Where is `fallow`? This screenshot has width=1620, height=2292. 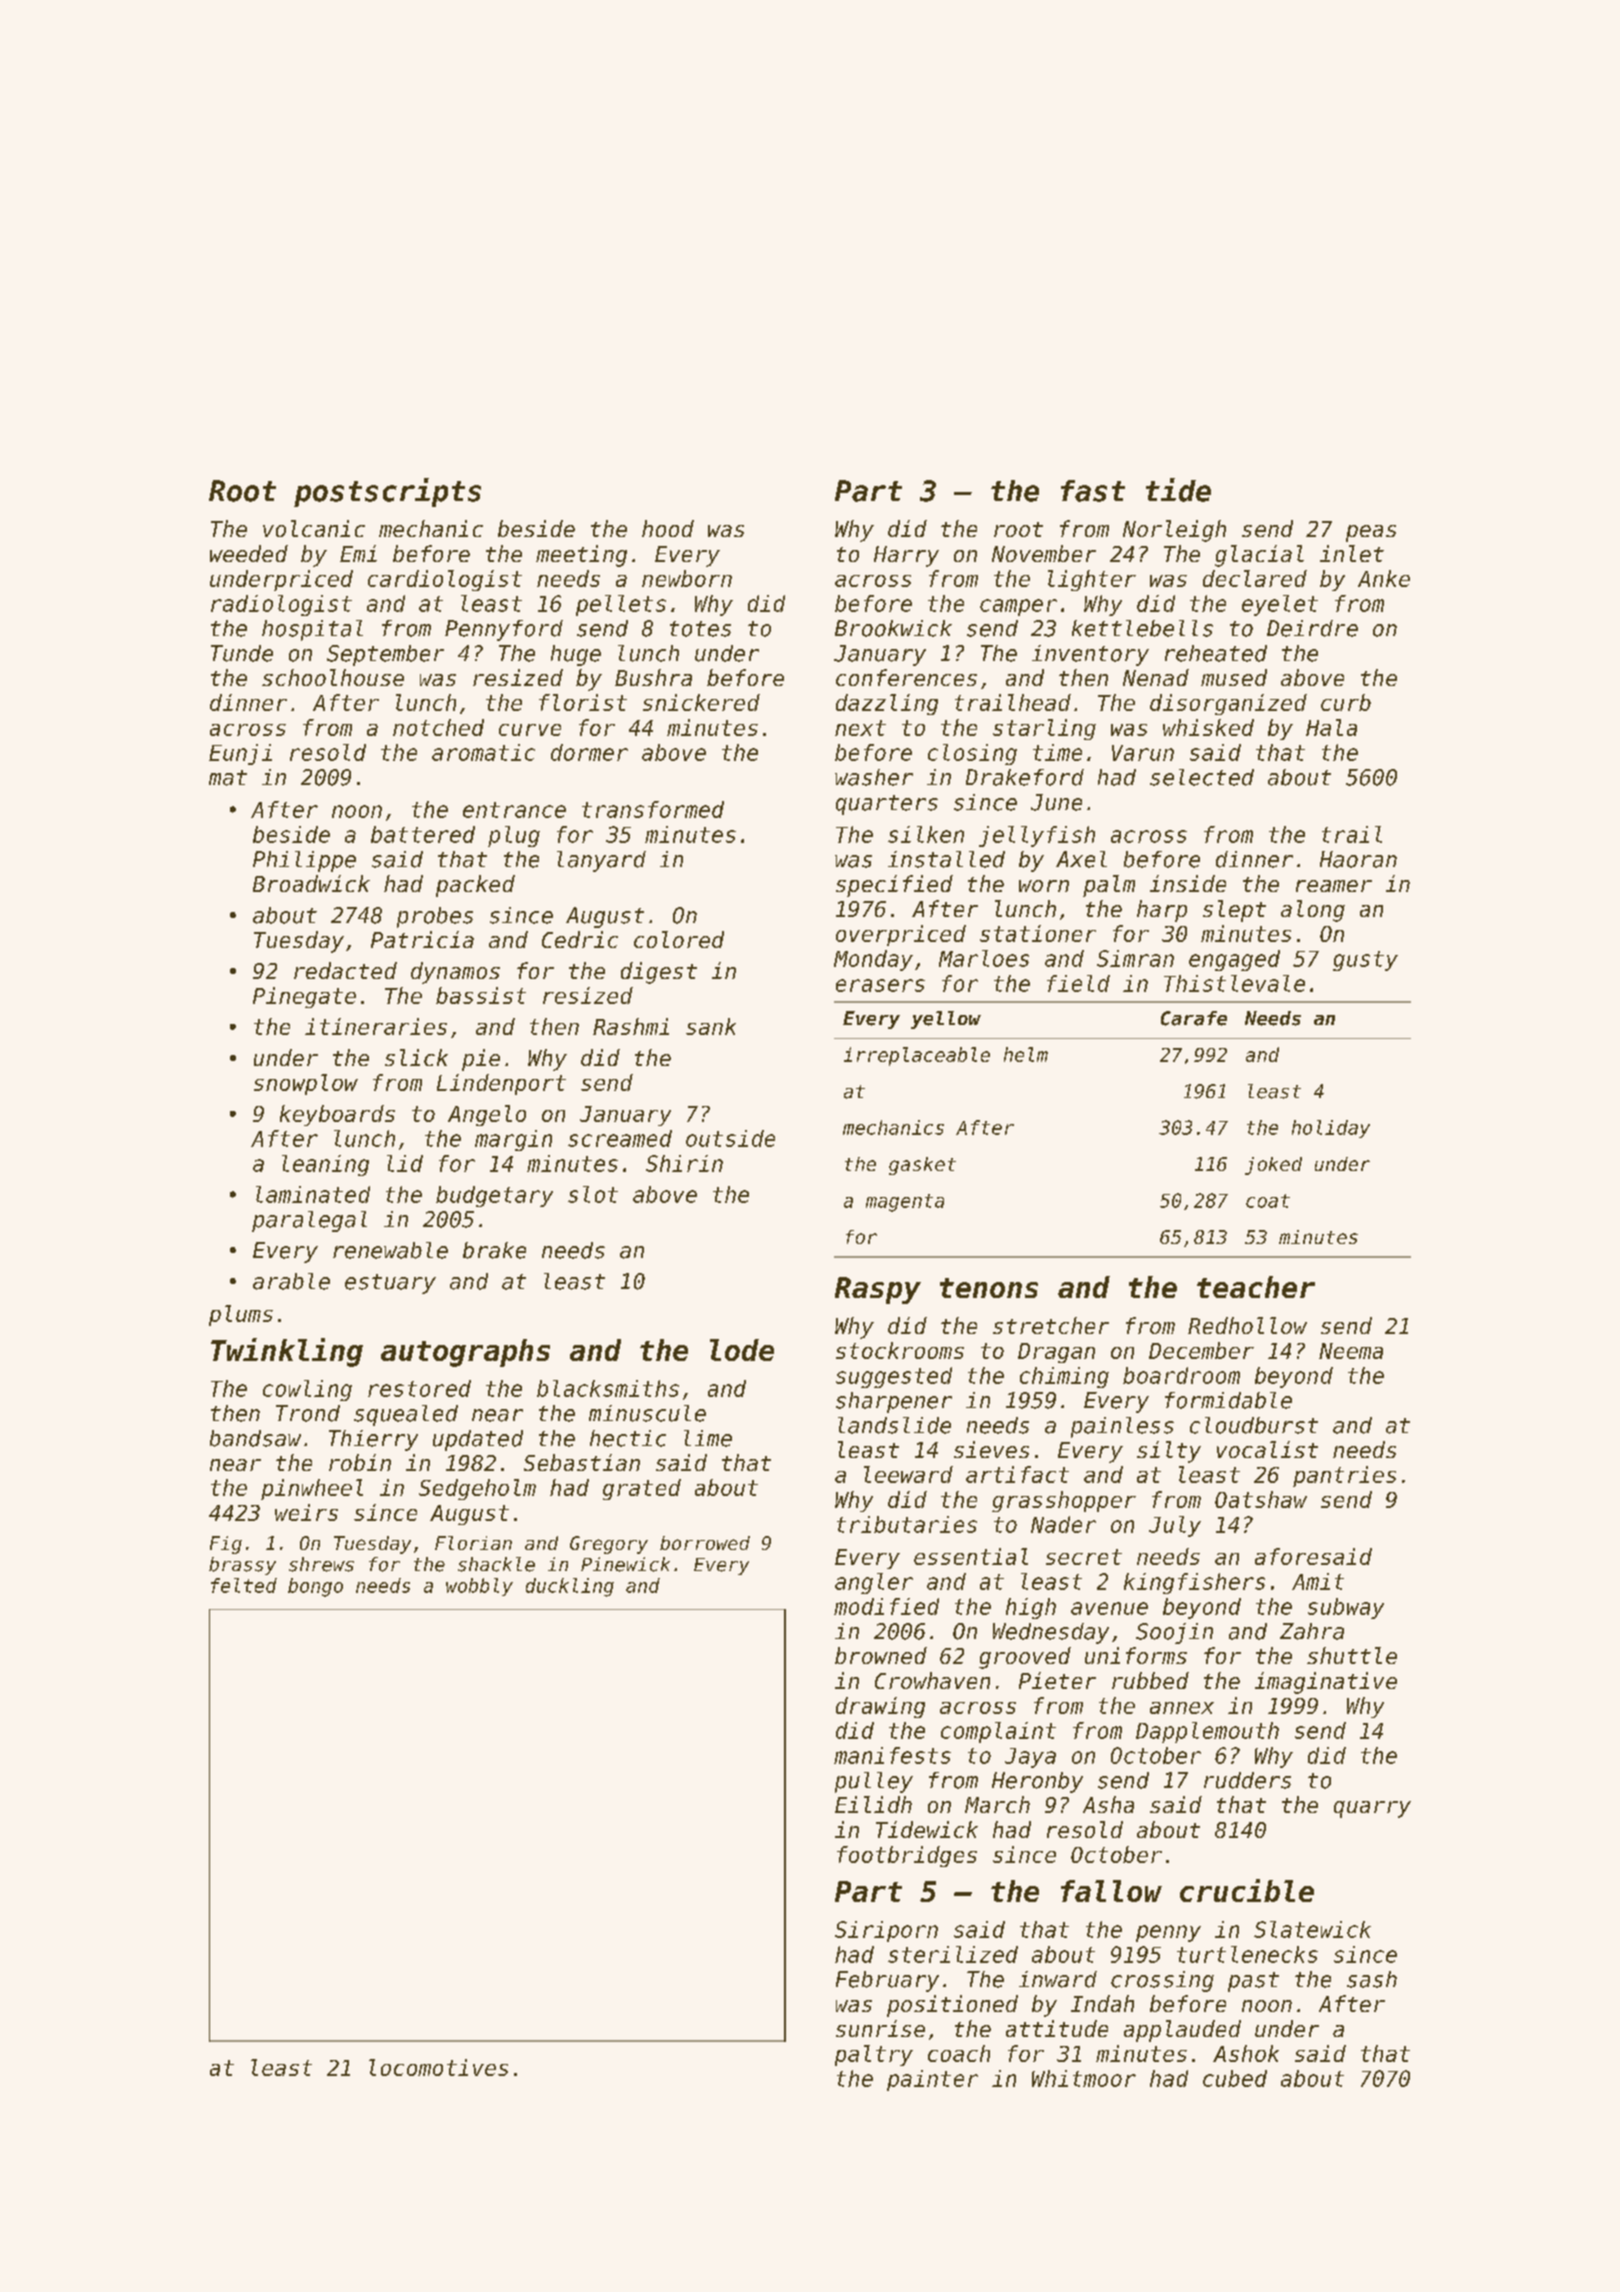
fallow is located at coordinates (1111, 1891).
